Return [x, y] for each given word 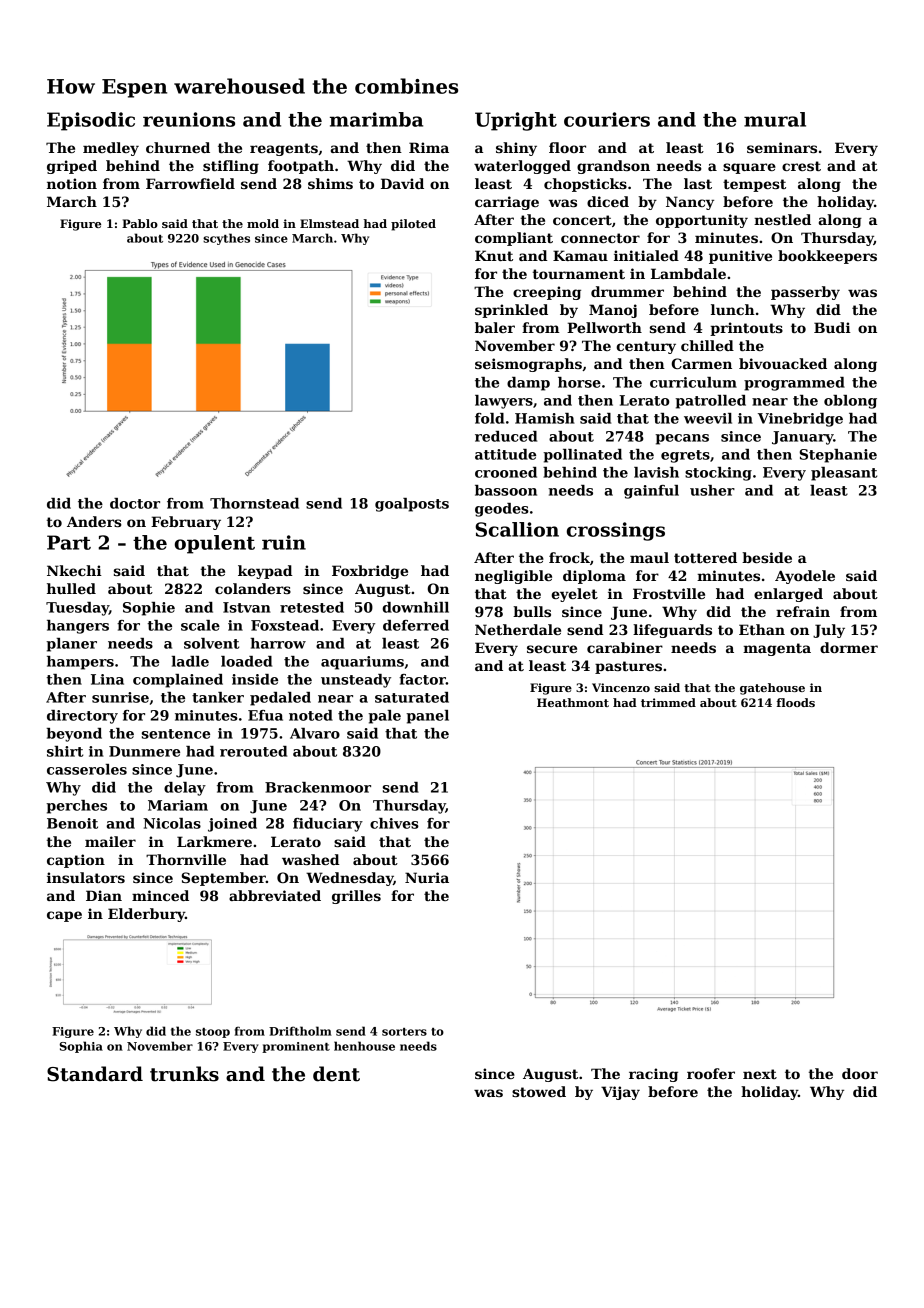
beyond [74, 735]
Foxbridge [370, 572]
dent [336, 1074]
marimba [376, 119]
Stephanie [838, 456]
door [860, 1073]
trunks [184, 1074]
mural [775, 119]
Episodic [91, 121]
